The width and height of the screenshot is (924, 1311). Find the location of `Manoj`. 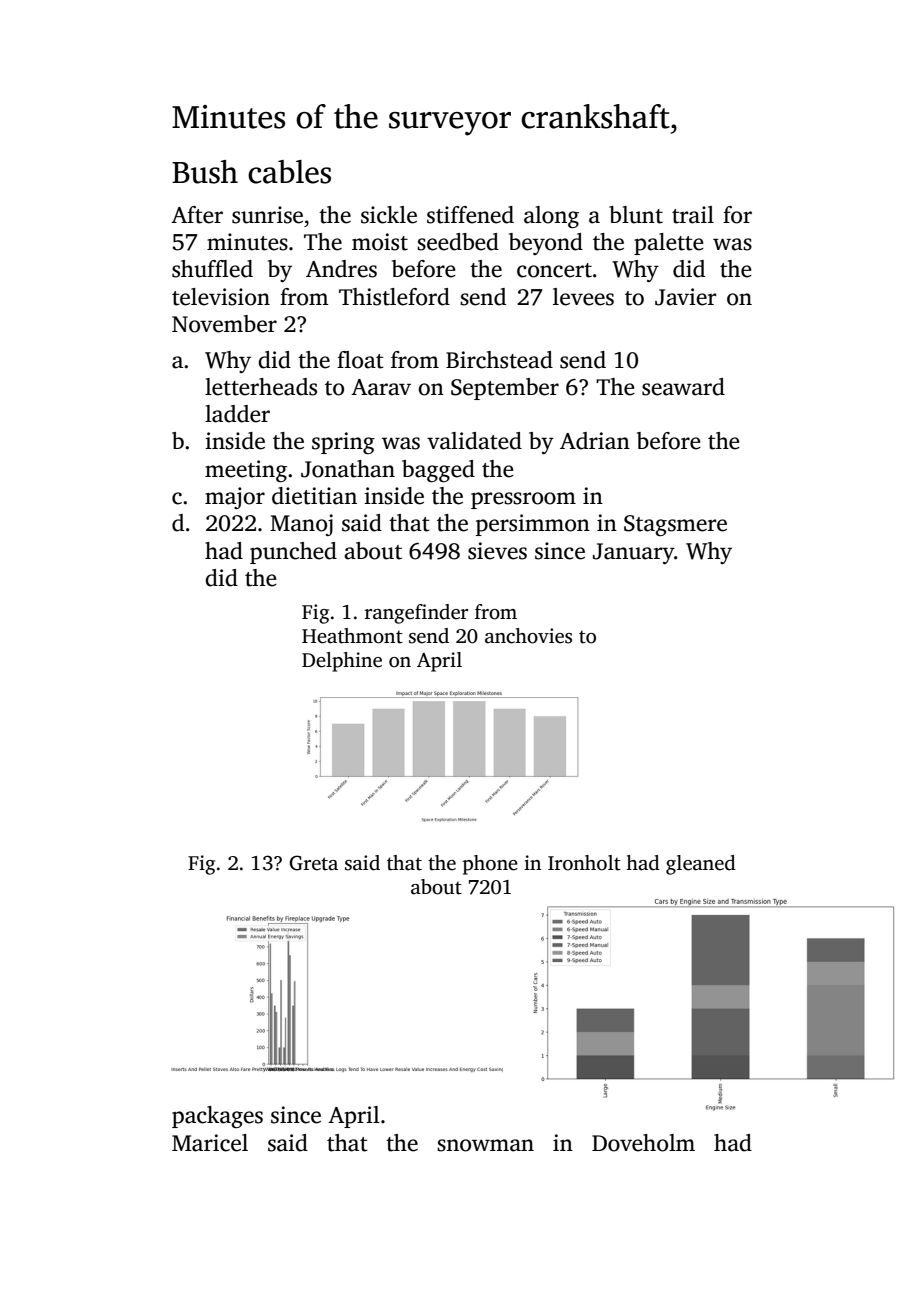

Manoj is located at coordinates (301, 525).
